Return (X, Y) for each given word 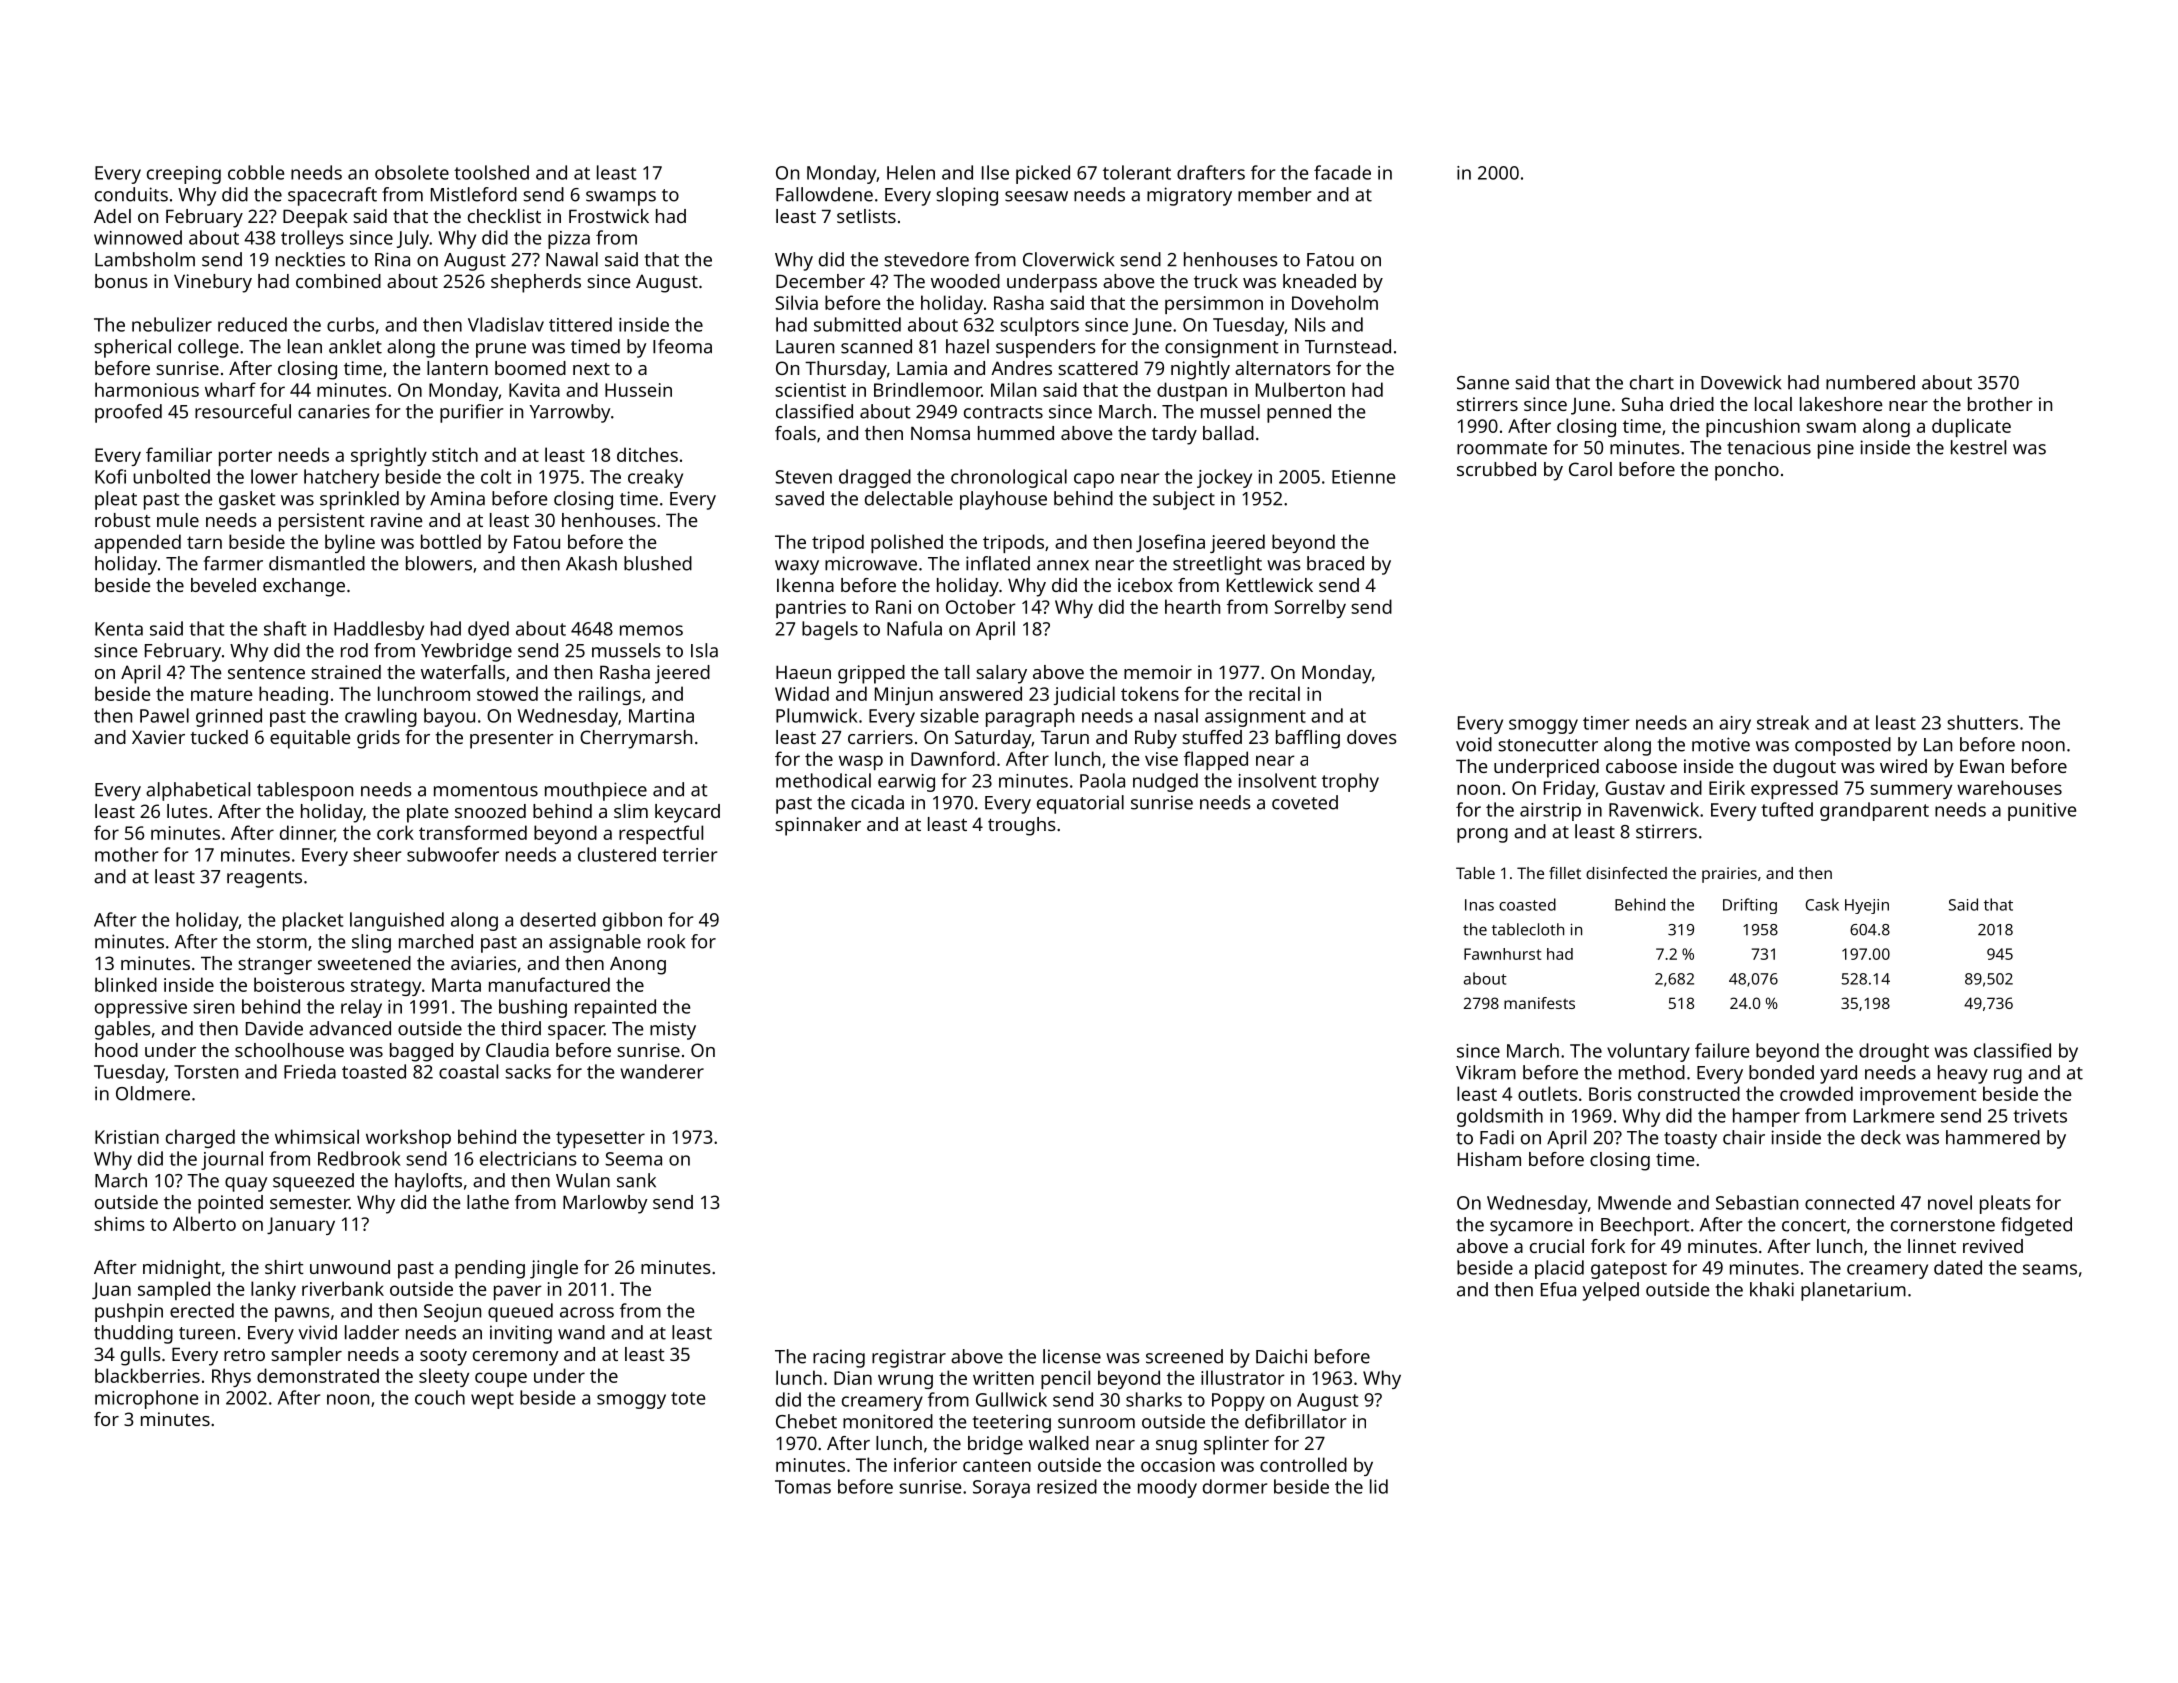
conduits (131, 194)
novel (1950, 1202)
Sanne (1483, 383)
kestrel (1978, 447)
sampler (306, 1356)
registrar (909, 1358)
